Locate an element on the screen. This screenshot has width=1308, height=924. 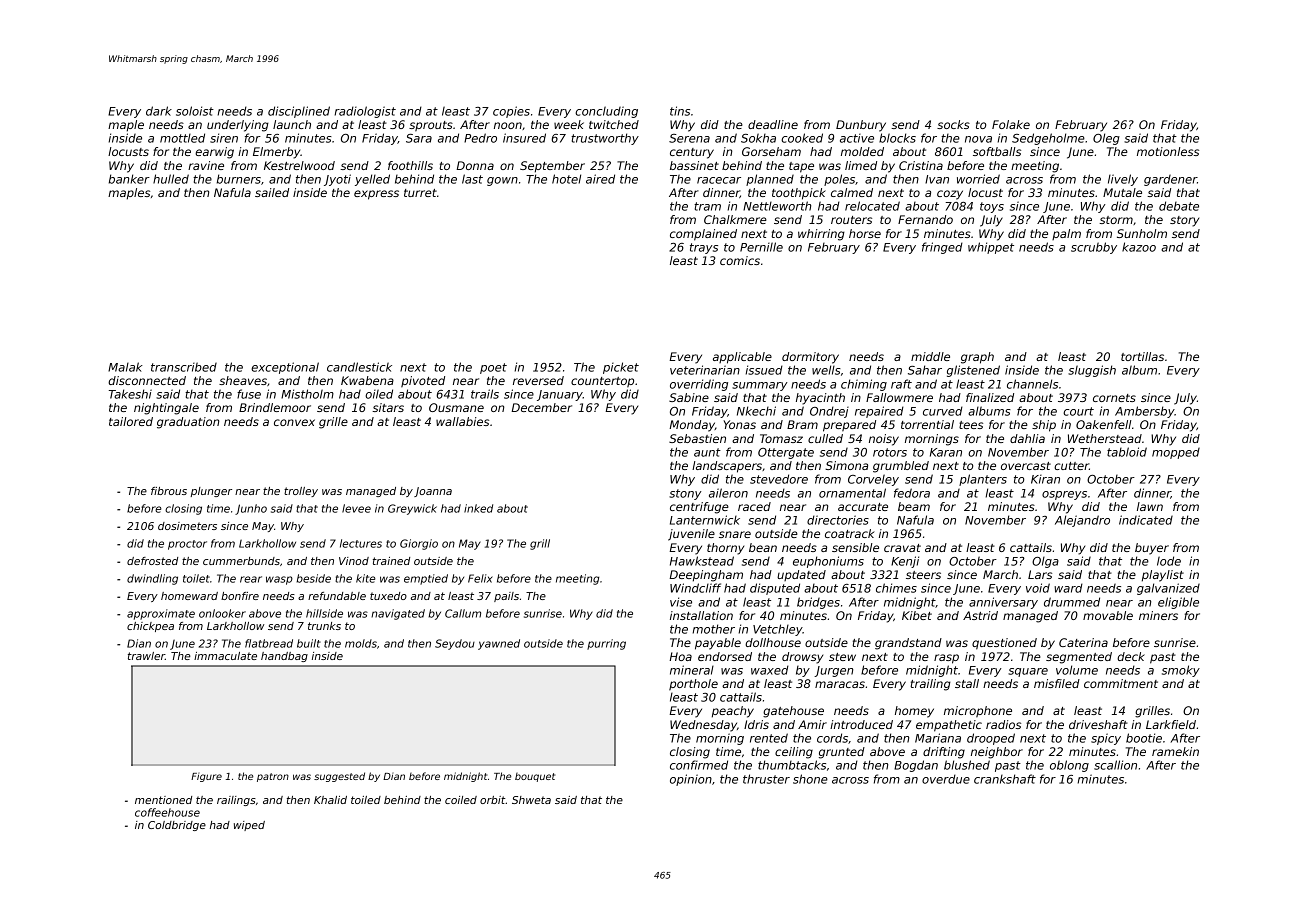
graduation is located at coordinates (188, 423).
